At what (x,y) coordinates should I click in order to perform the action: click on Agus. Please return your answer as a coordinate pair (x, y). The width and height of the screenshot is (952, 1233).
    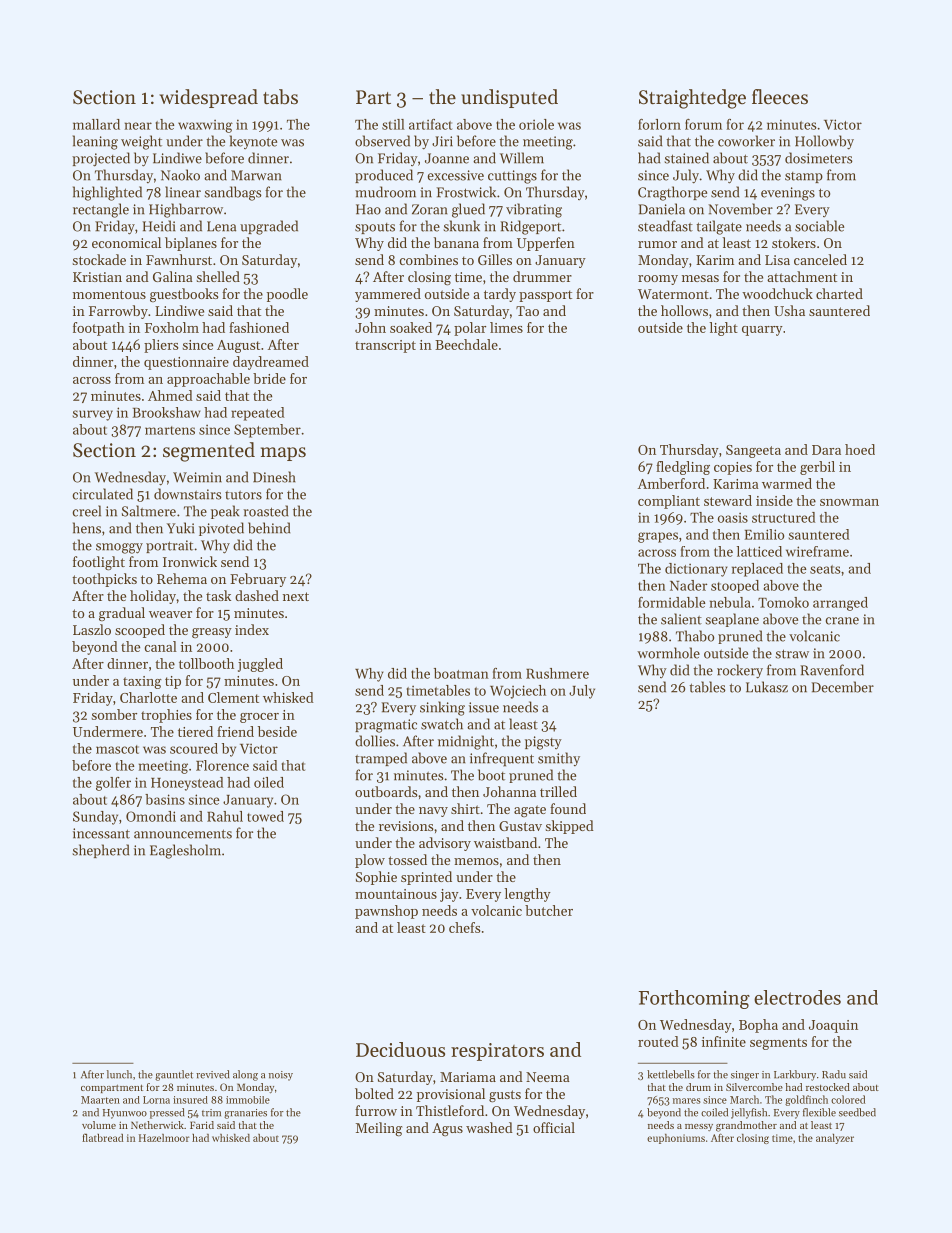
    Looking at the image, I should click on (447, 1130).
